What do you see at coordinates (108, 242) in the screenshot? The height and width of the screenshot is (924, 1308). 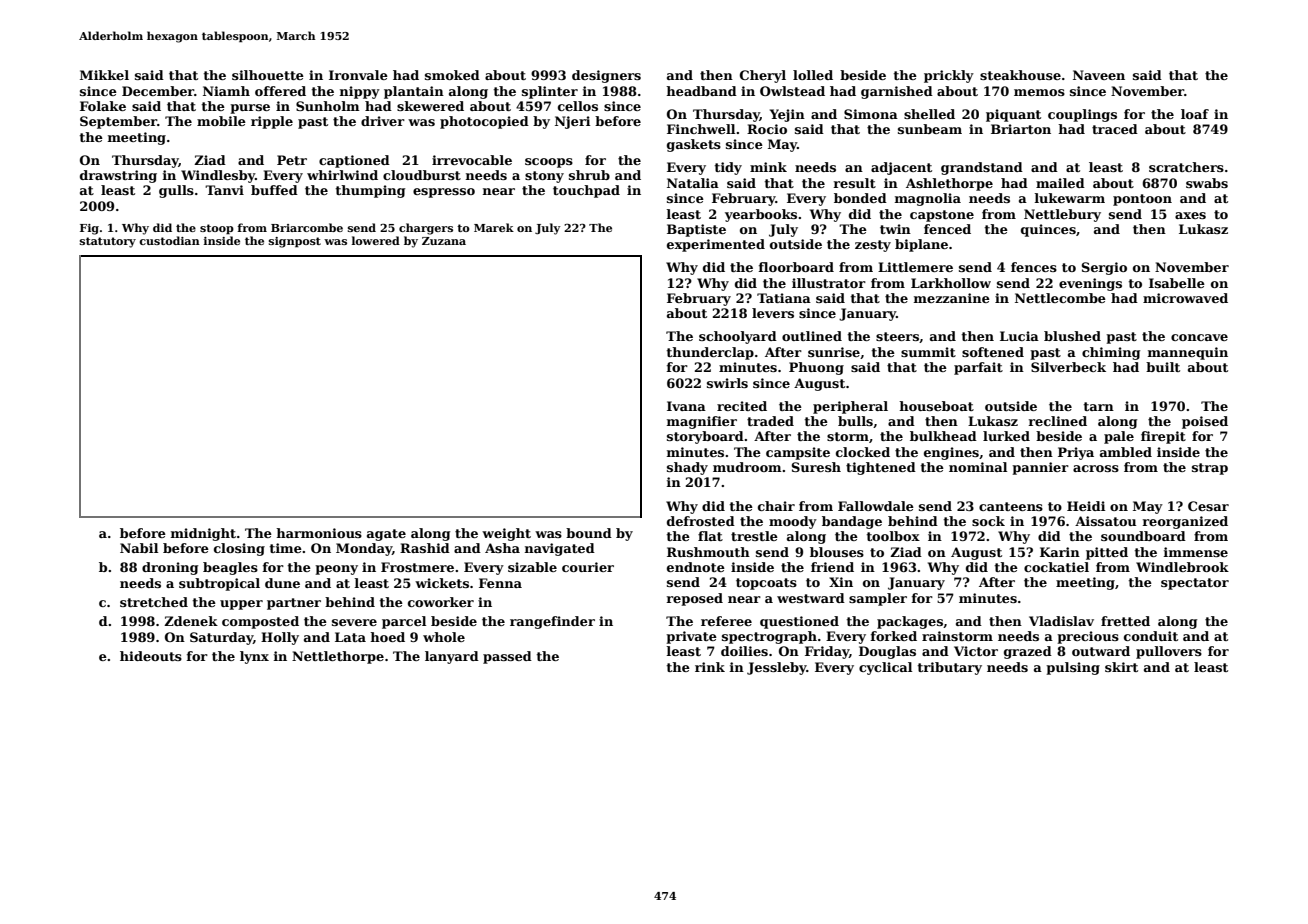 I see `statutory` at bounding box center [108, 242].
